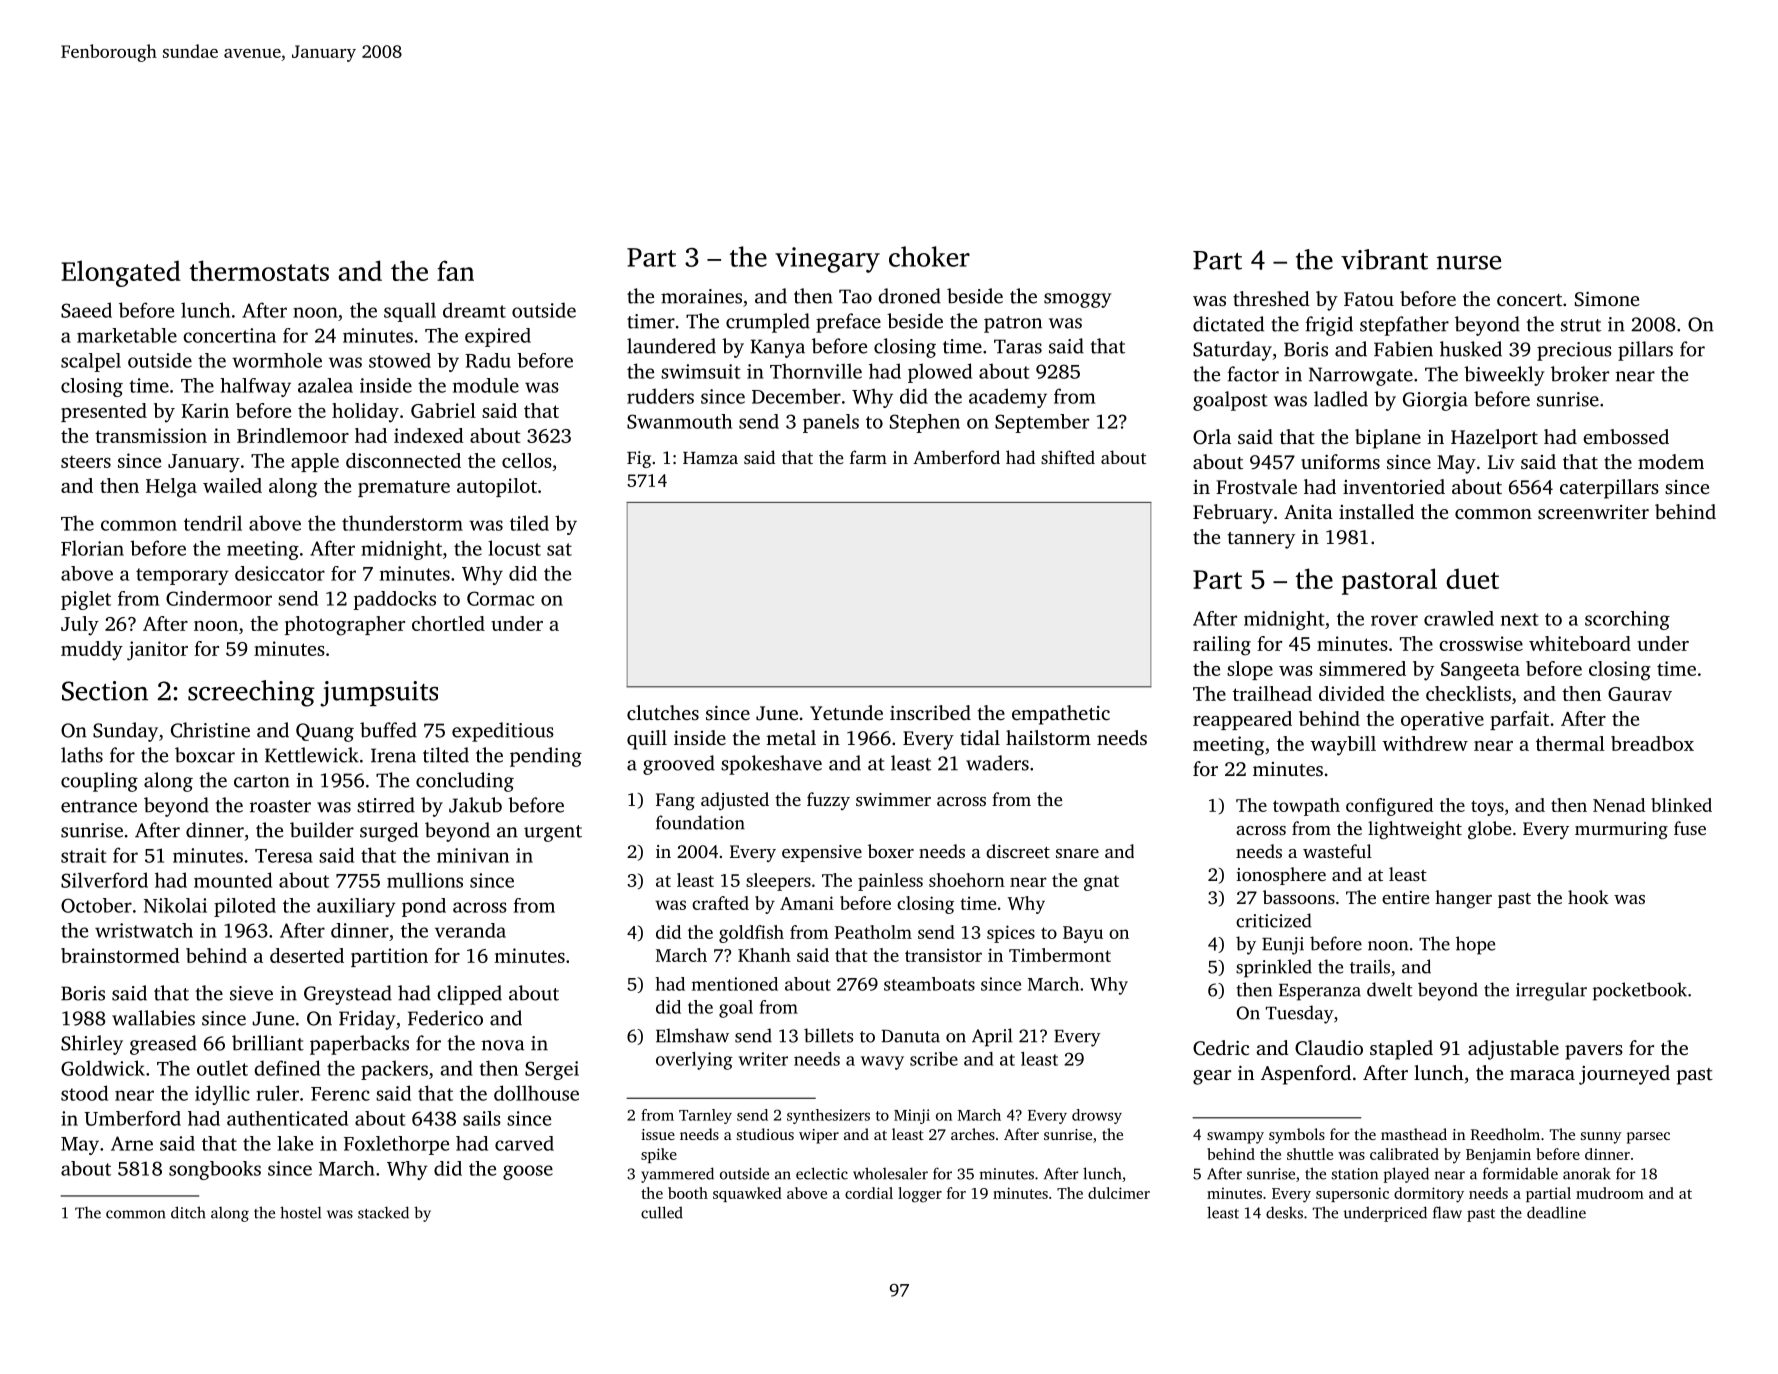 Image resolution: width=1778 pixels, height=1374 pixels. What do you see at coordinates (1671, 461) in the screenshot?
I see `modem` at bounding box center [1671, 461].
